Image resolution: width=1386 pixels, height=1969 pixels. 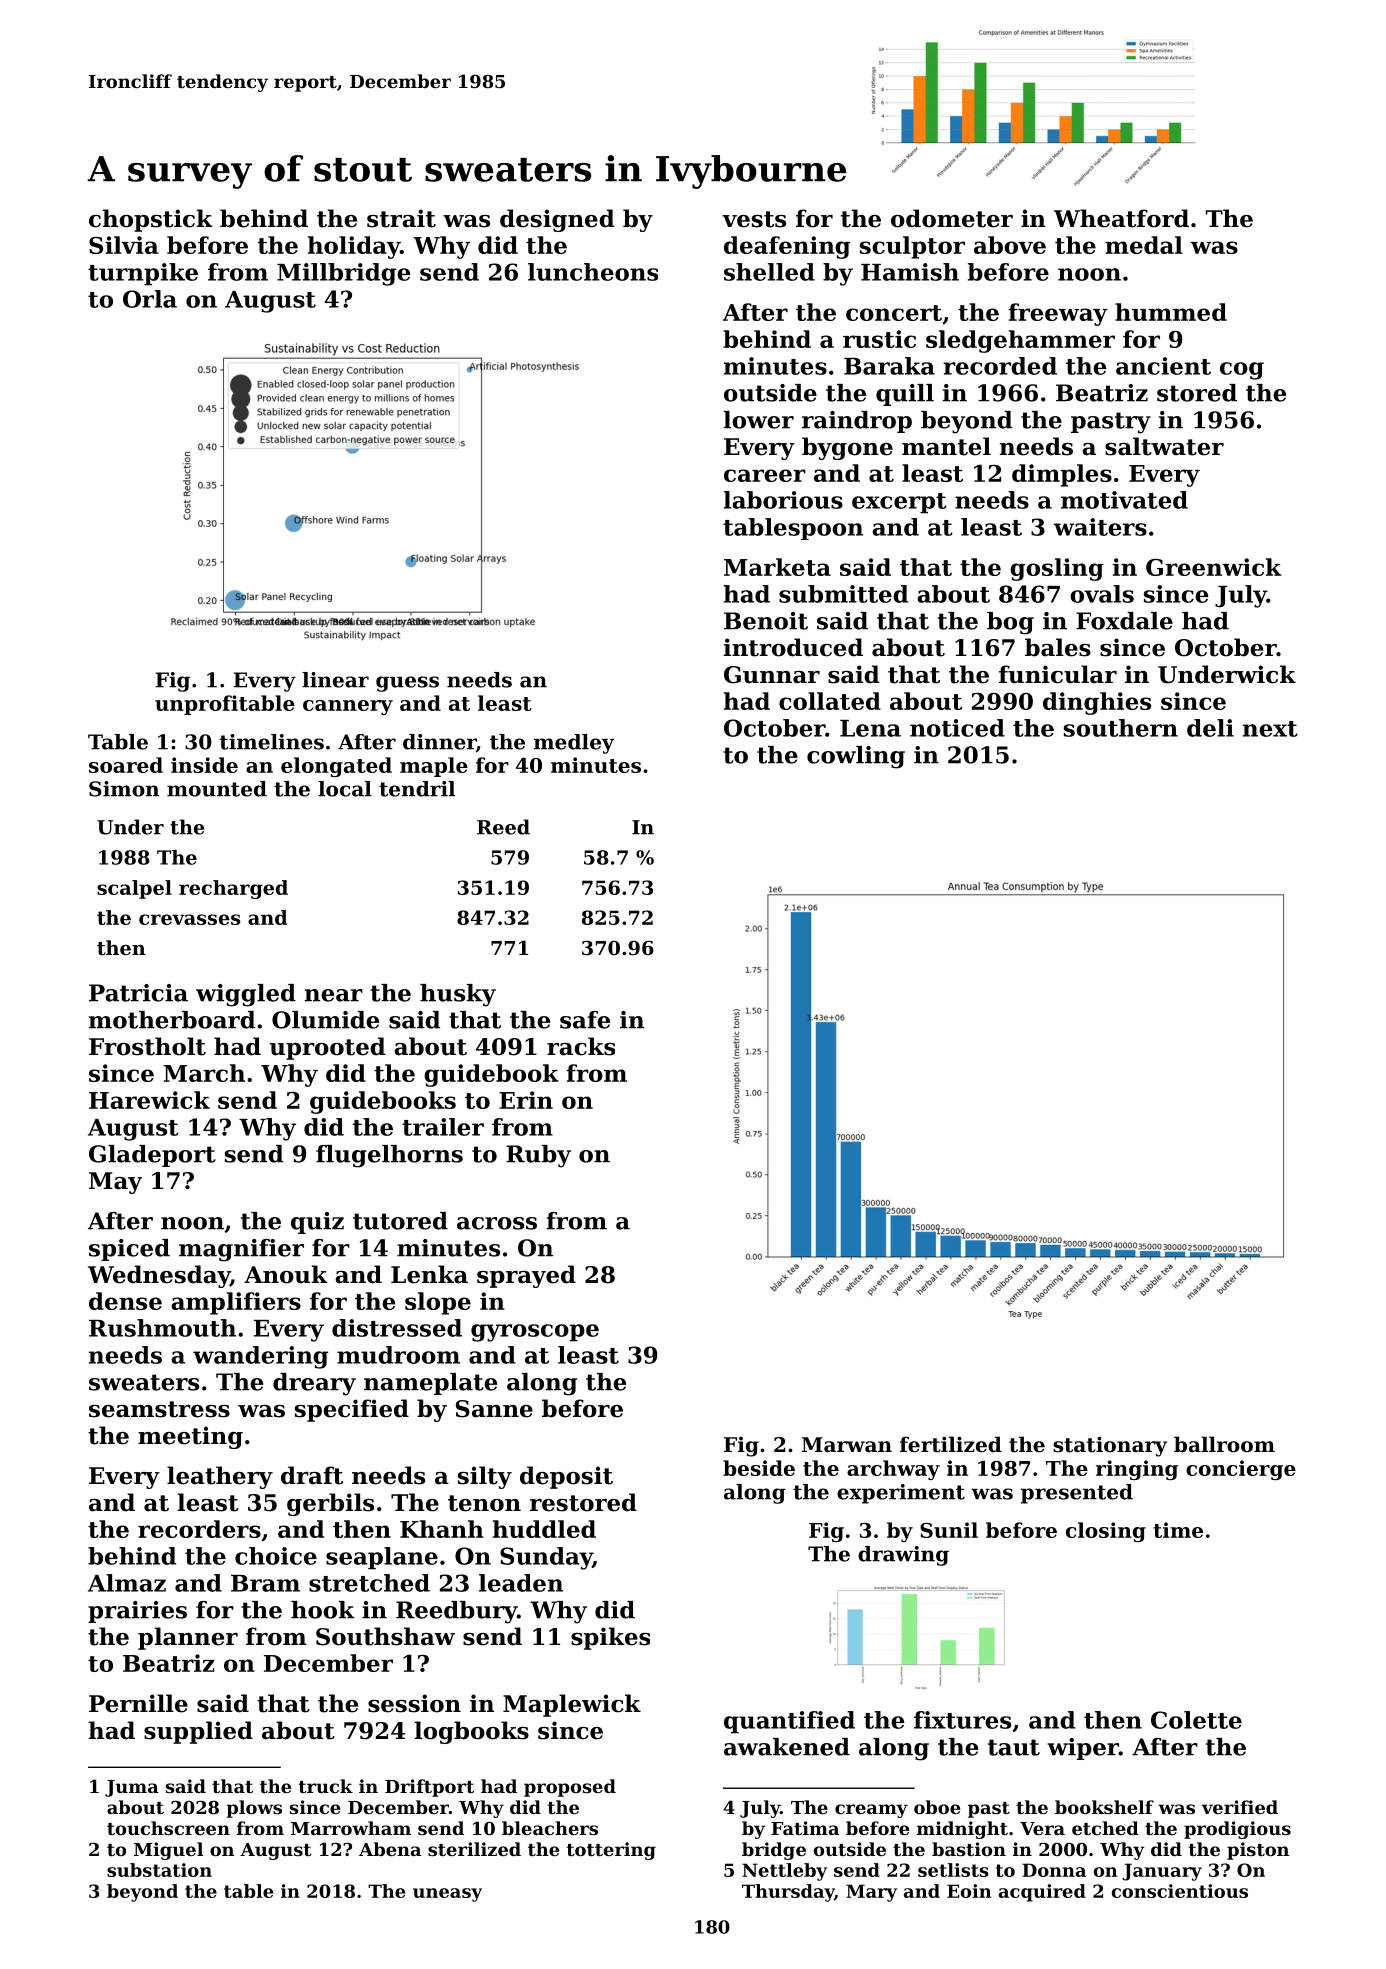 I want to click on freeway, so click(x=1058, y=314).
